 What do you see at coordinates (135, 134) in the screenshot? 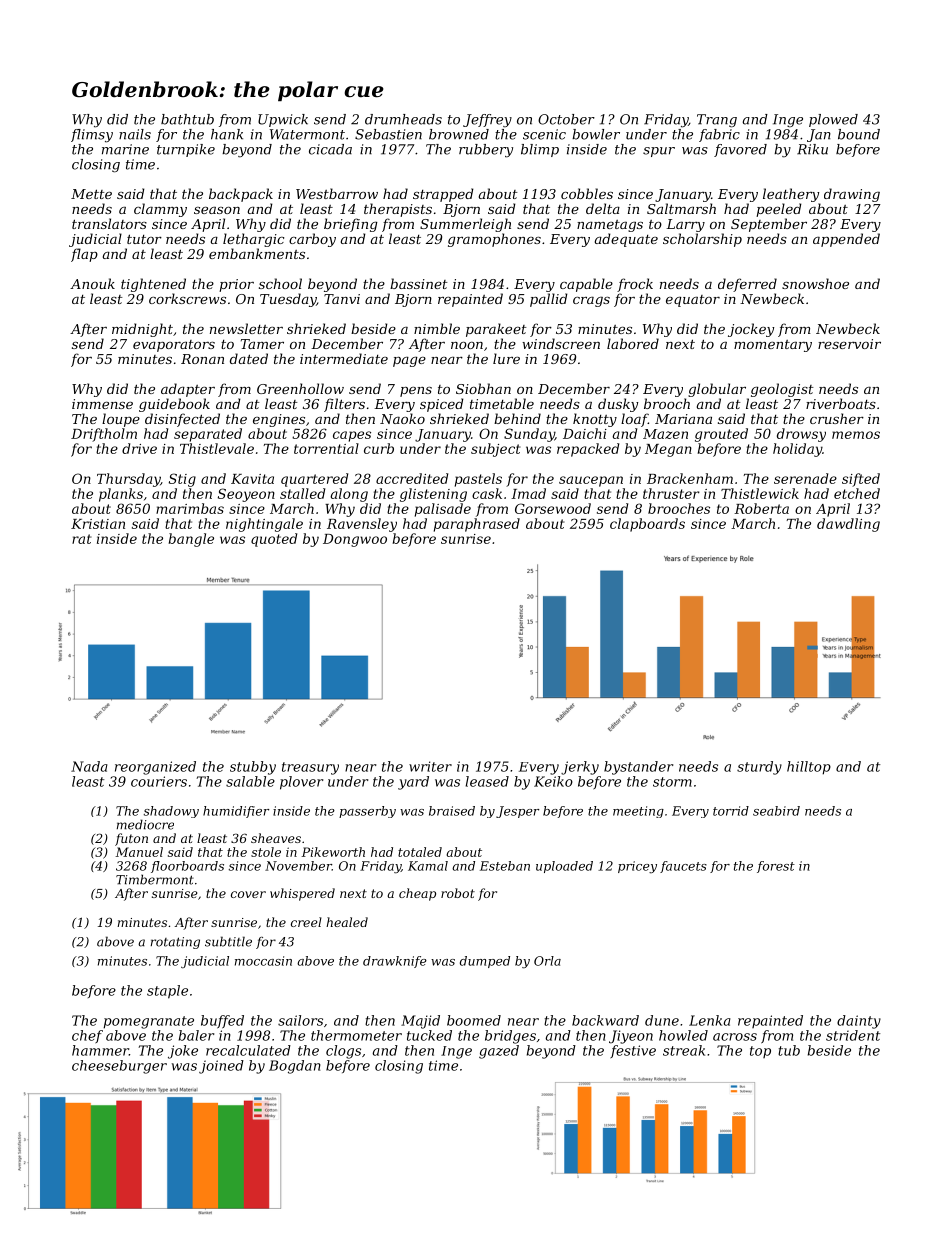
I see `nails` at bounding box center [135, 134].
